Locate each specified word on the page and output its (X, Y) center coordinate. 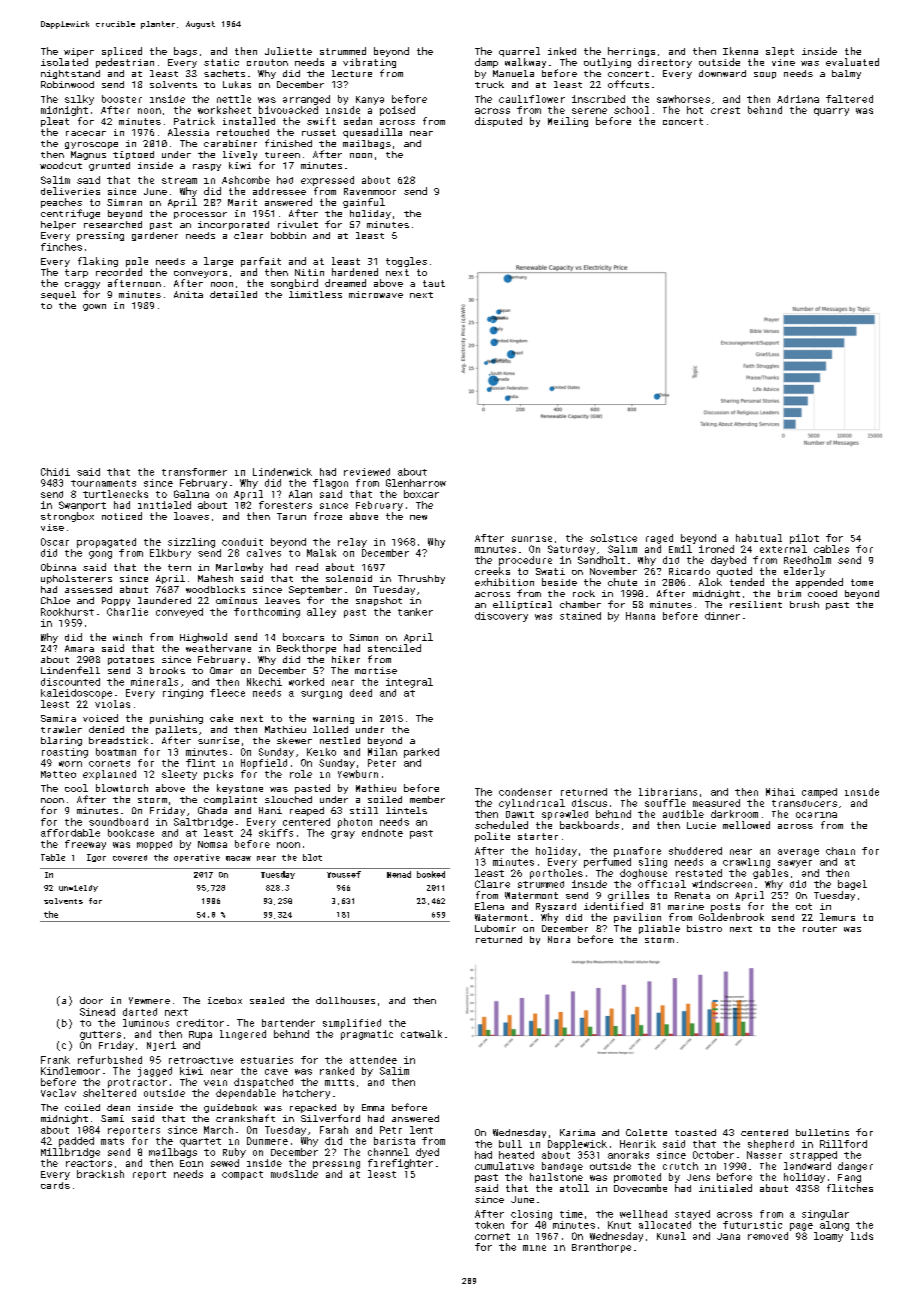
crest (725, 110)
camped (819, 793)
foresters (285, 505)
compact (242, 1175)
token (489, 1225)
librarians (668, 792)
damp (486, 63)
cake (221, 718)
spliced (122, 52)
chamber (580, 604)
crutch (680, 1166)
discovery (501, 617)
